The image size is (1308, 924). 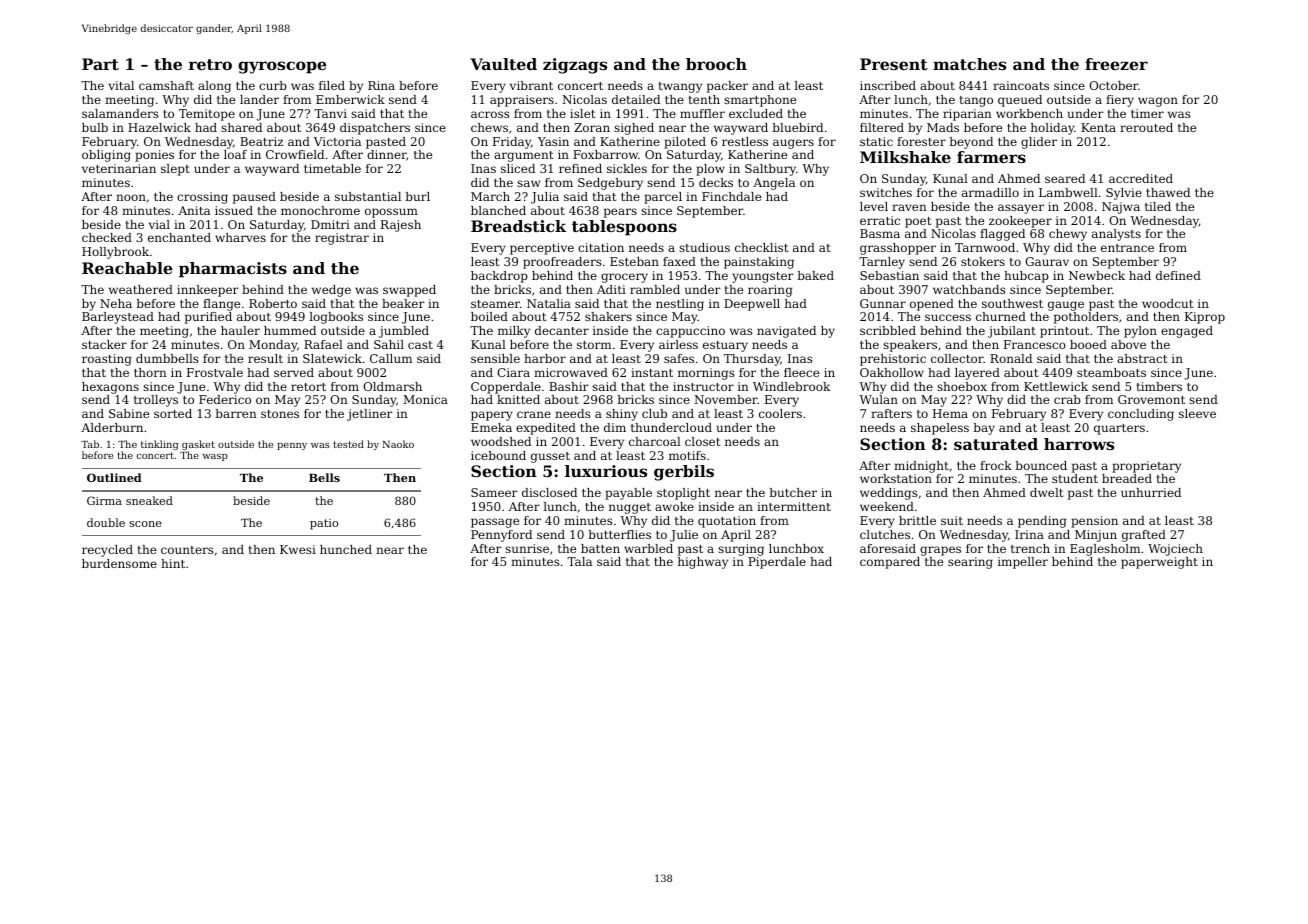 I want to click on vital, so click(x=121, y=85).
